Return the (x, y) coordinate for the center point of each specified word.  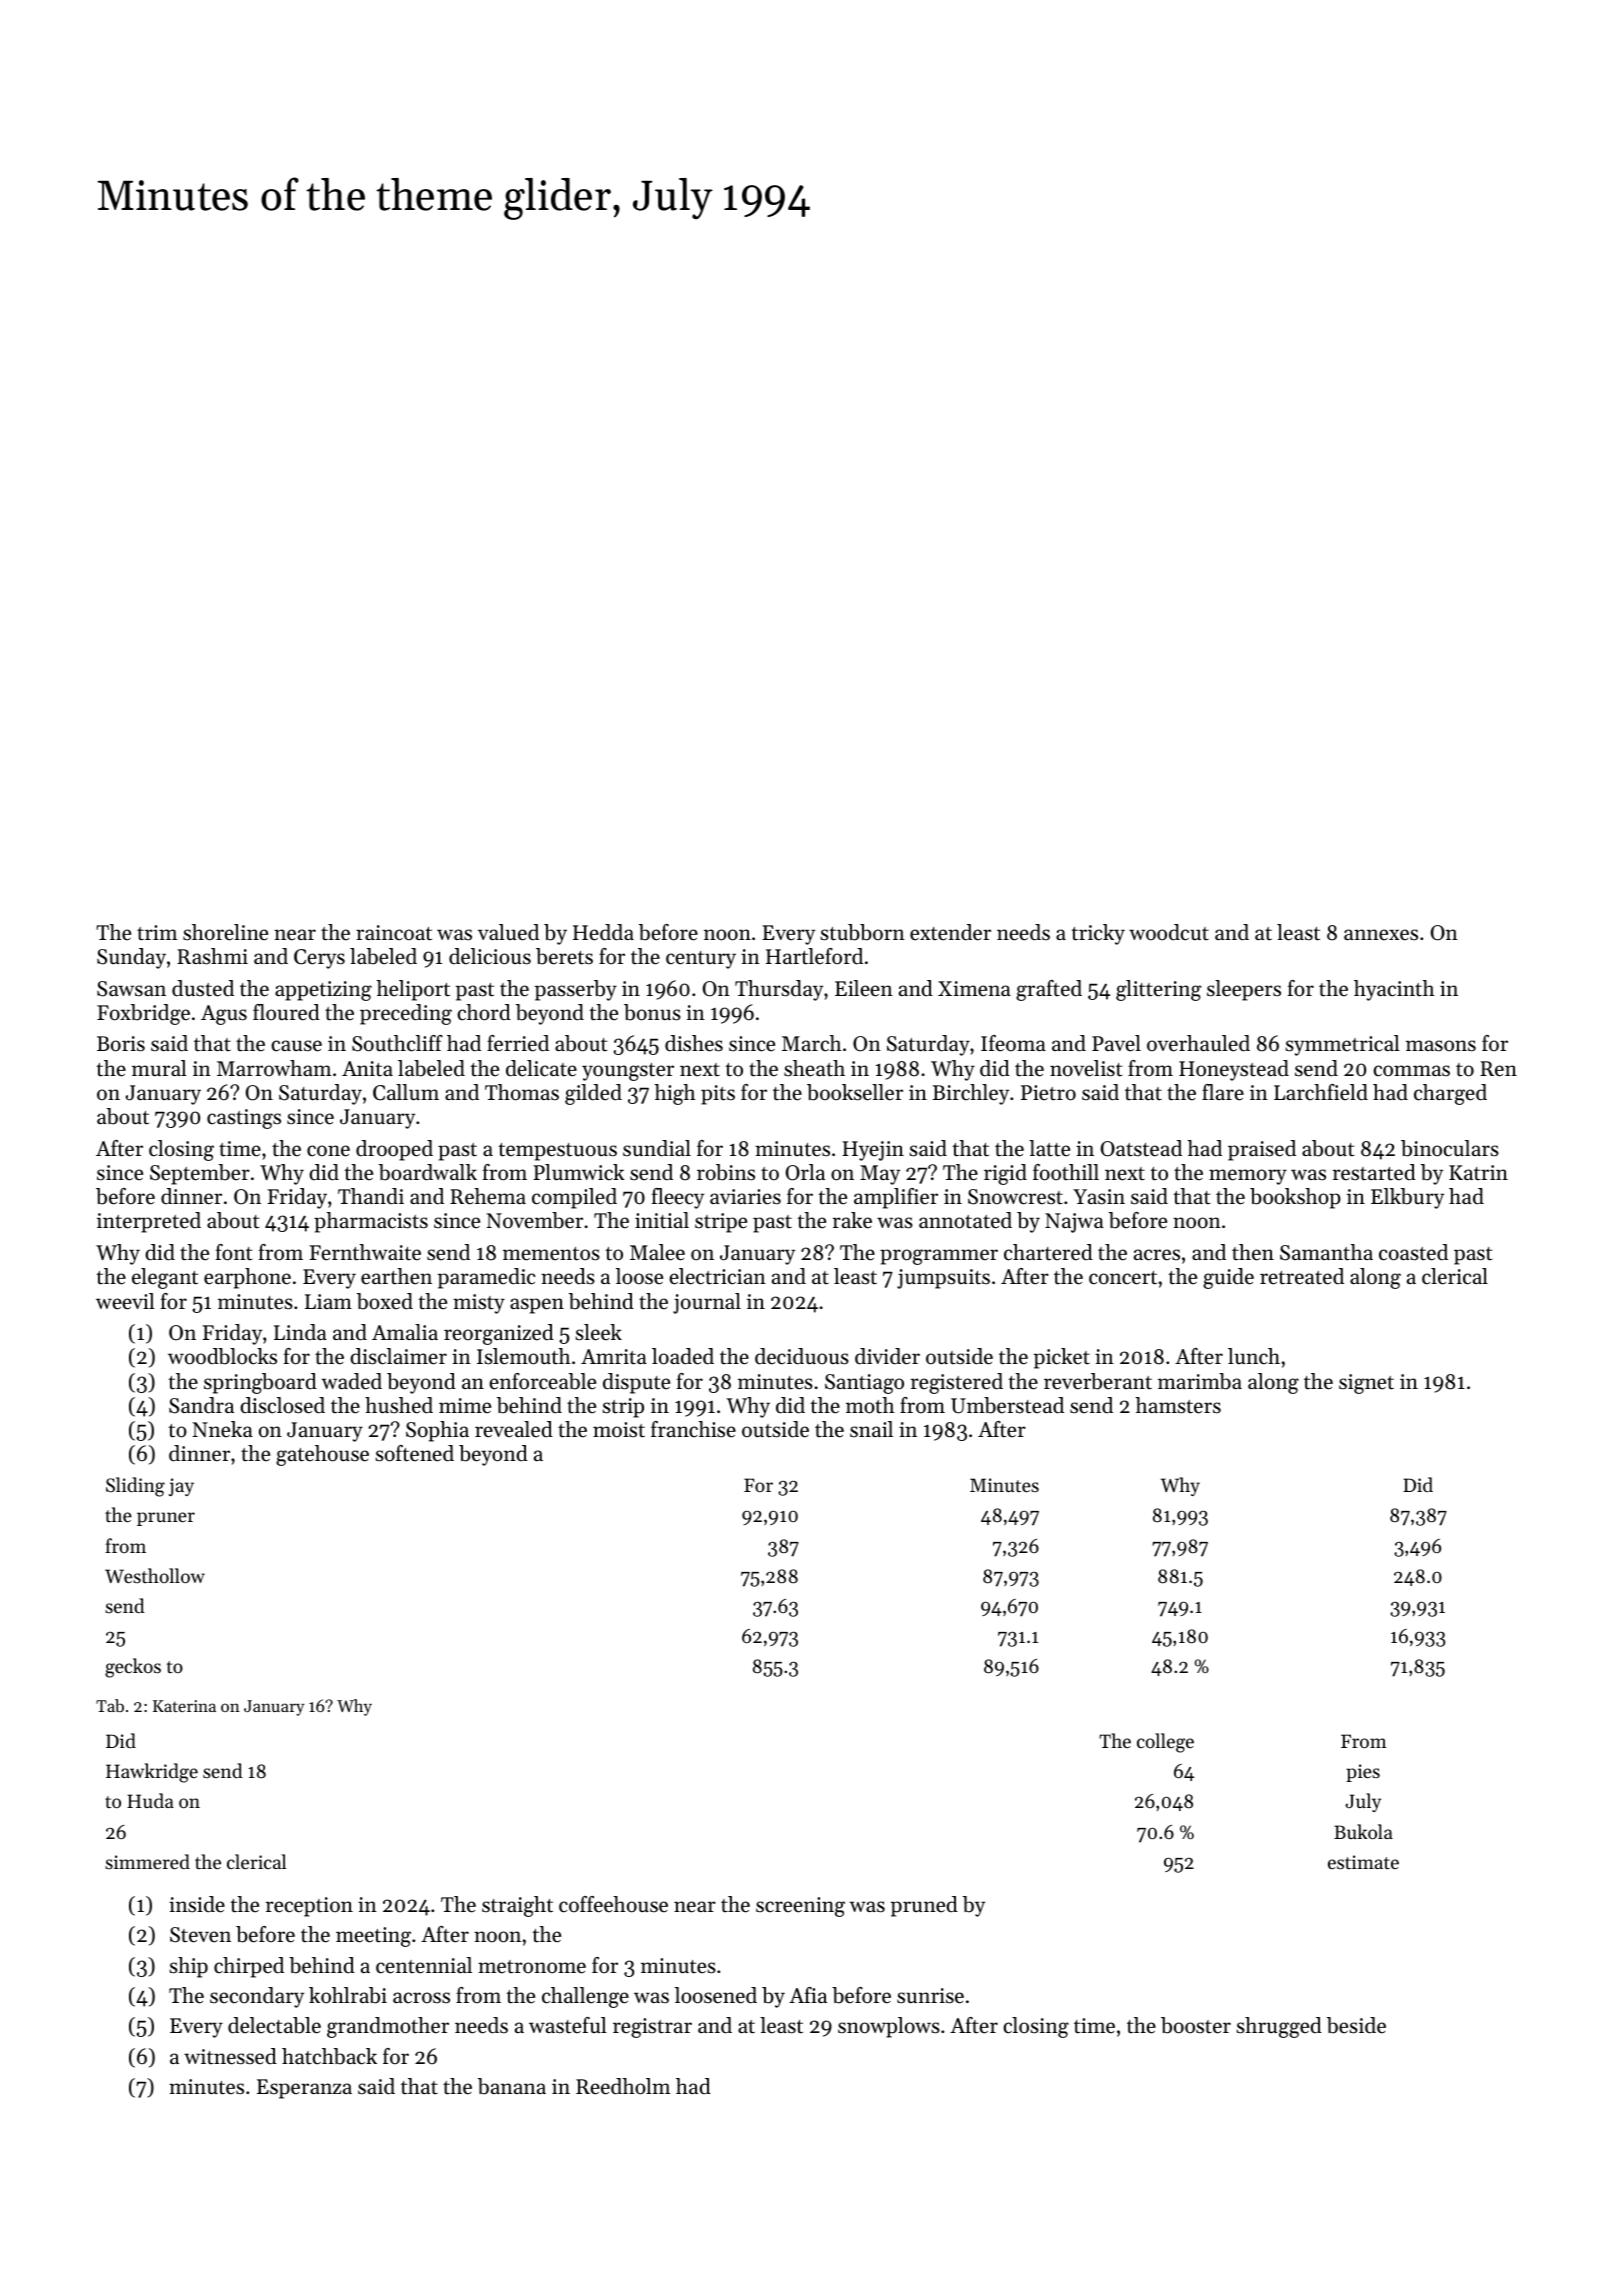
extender (950, 932)
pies (1363, 1773)
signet (1366, 1384)
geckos (133, 1668)
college (1165, 1743)
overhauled (1198, 1043)
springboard (260, 1383)
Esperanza (304, 2089)
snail (871, 1429)
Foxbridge (143, 1014)
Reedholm (623, 2086)
